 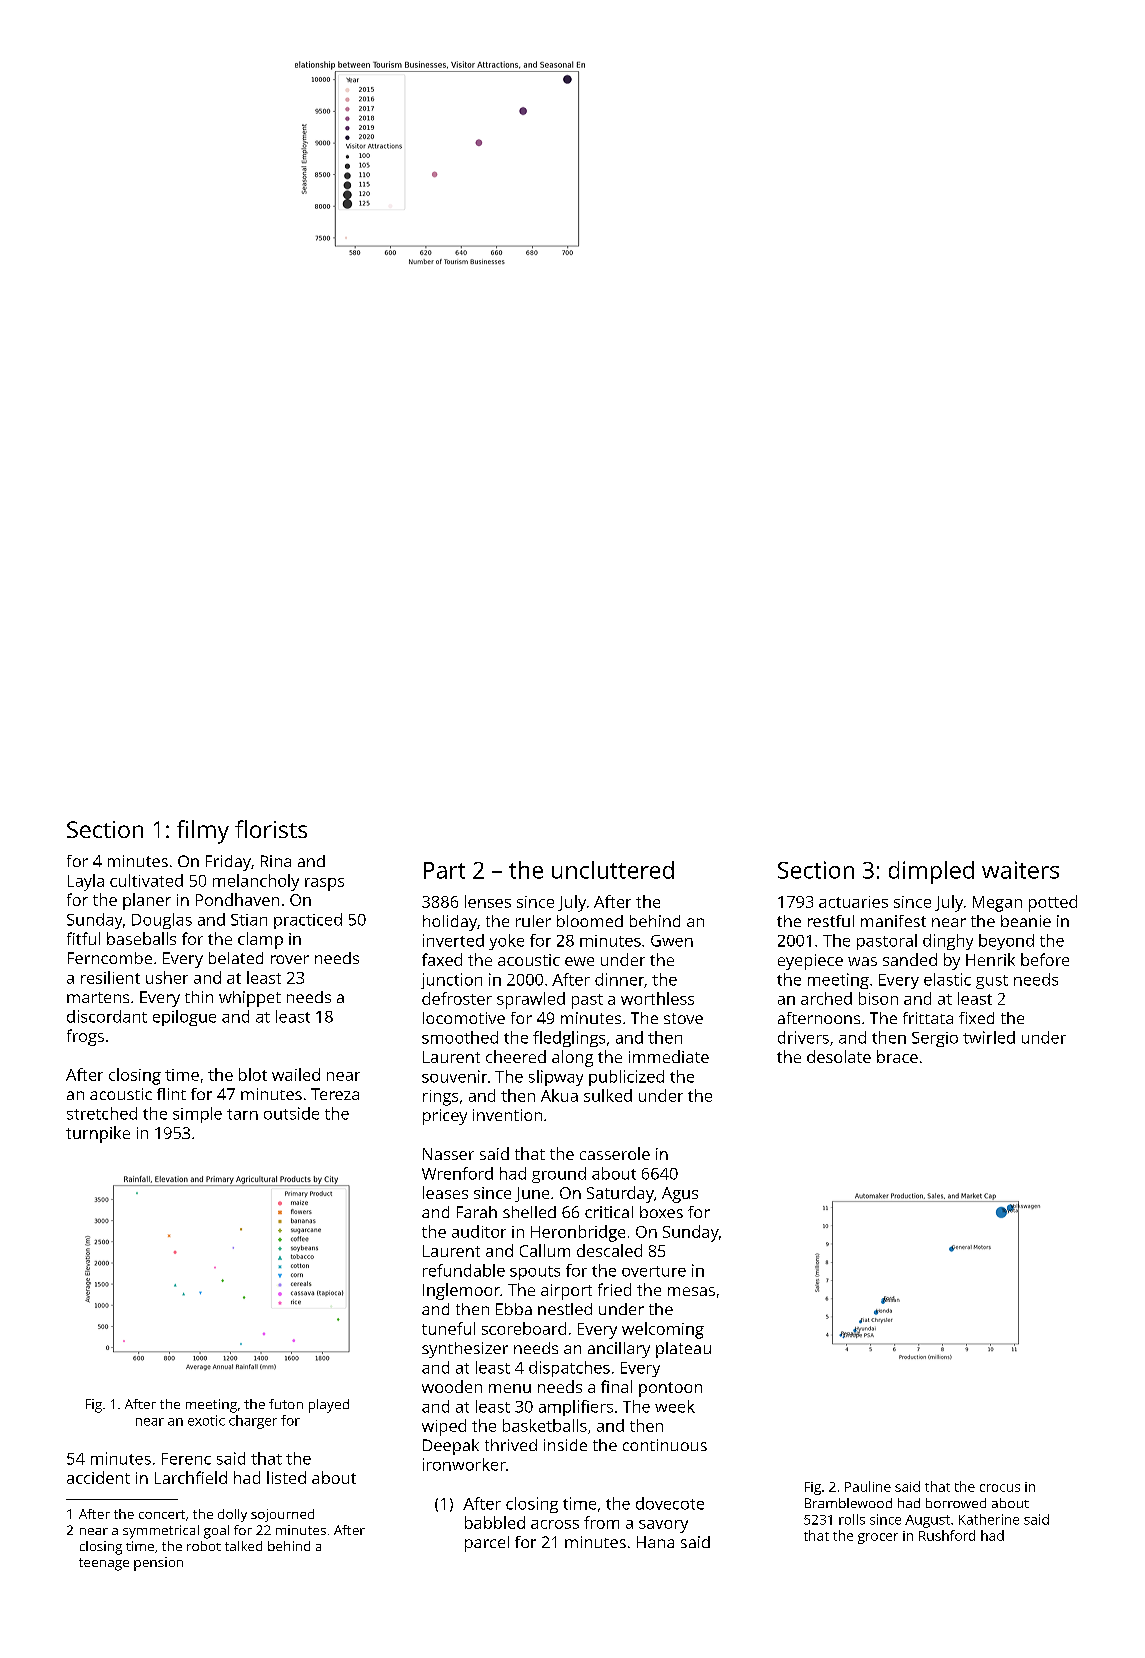 I want to click on stove, so click(x=683, y=1018).
